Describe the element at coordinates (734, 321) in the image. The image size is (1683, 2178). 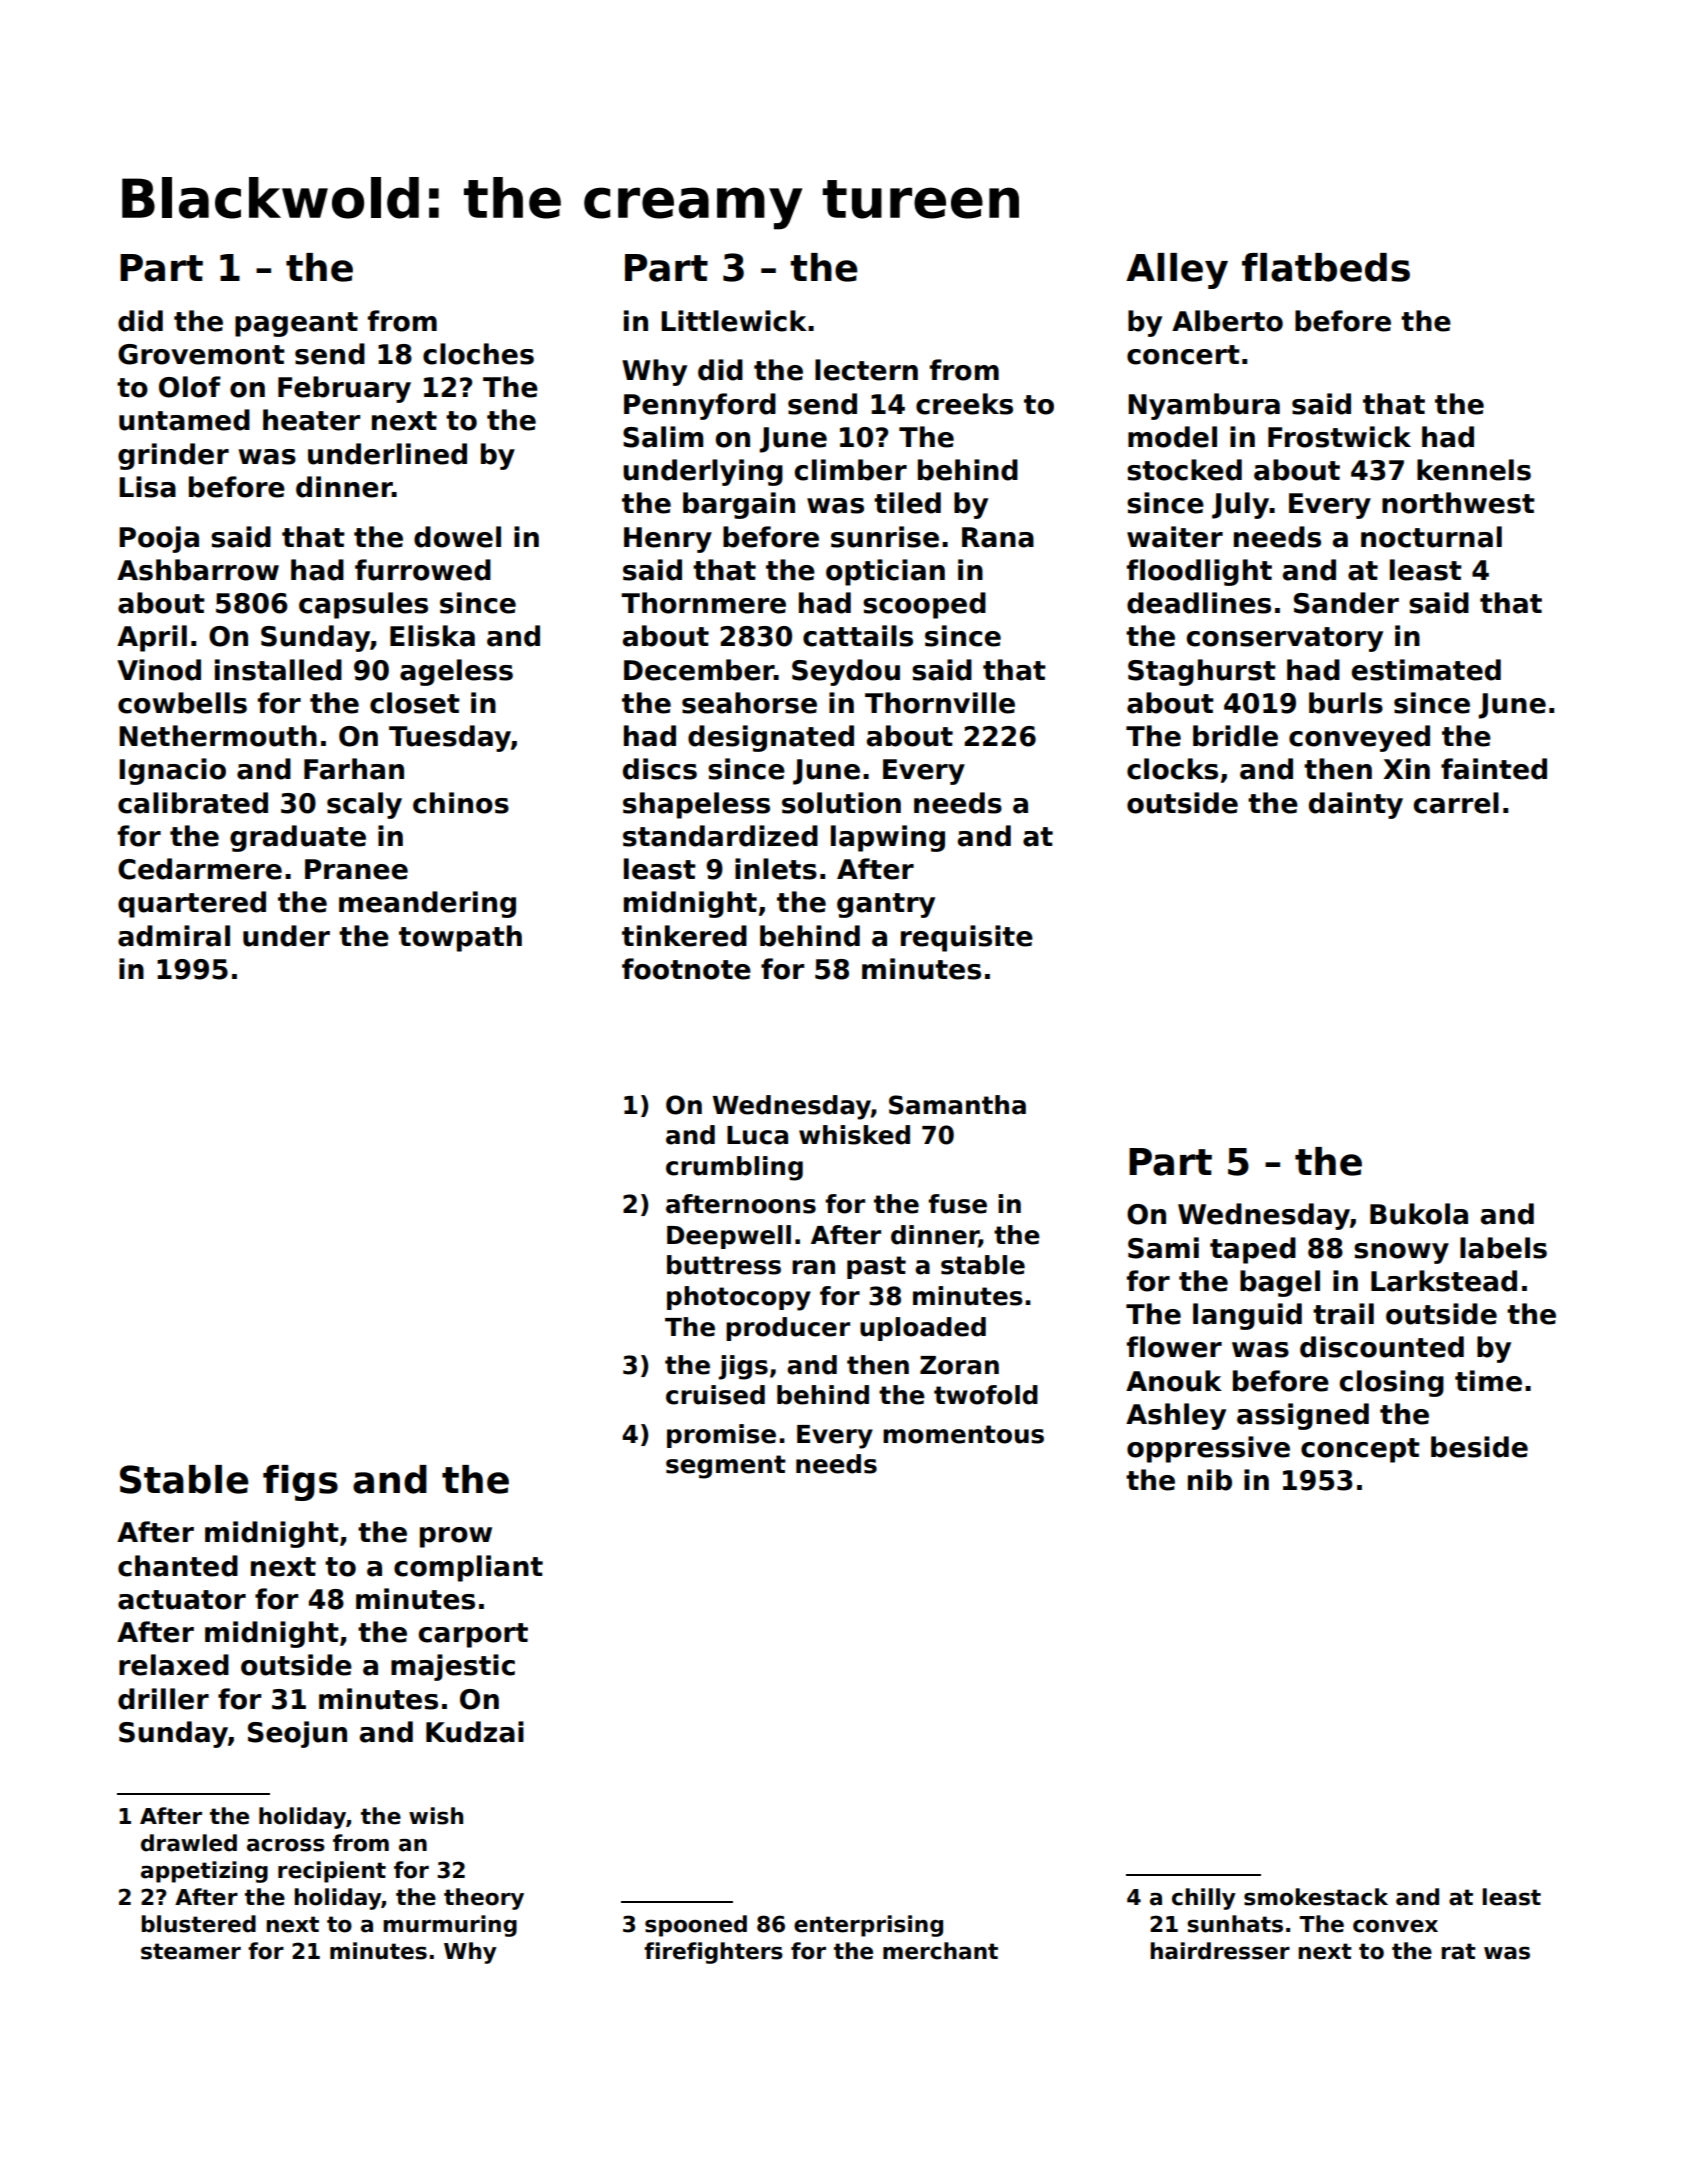
I see `Littlewick` at that location.
